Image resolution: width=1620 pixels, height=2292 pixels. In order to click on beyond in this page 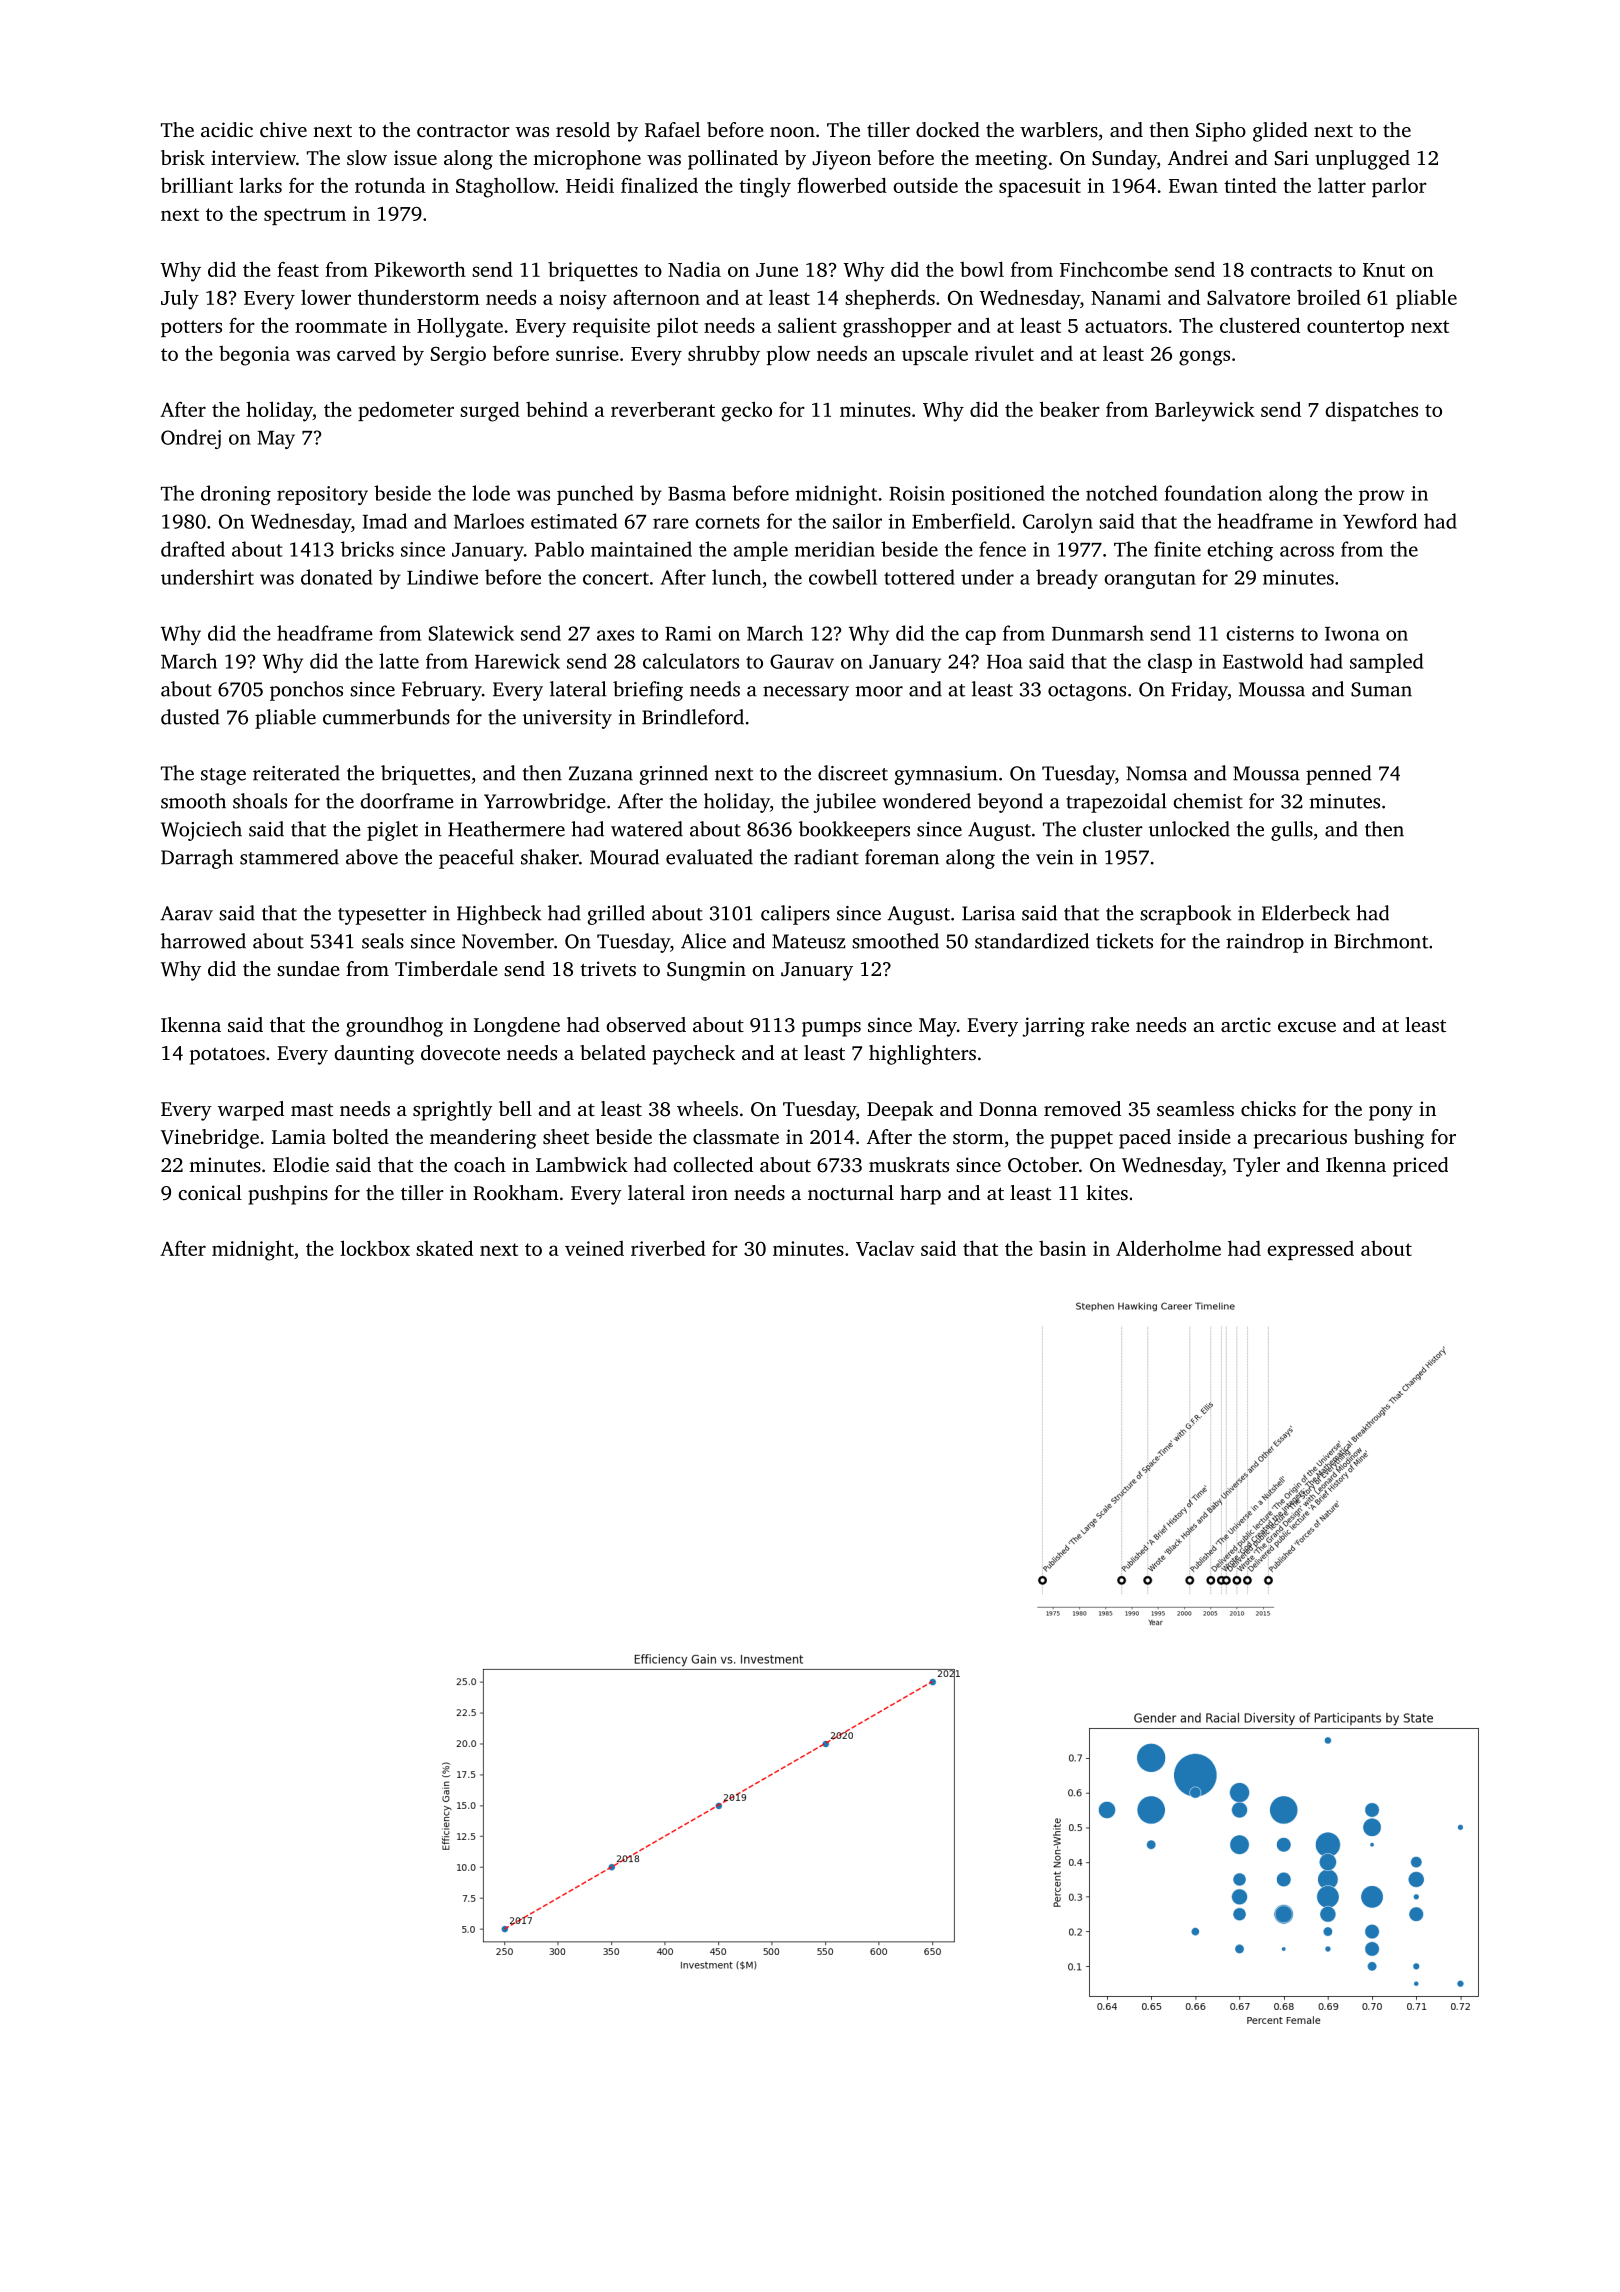, I will do `click(1010, 803)`.
